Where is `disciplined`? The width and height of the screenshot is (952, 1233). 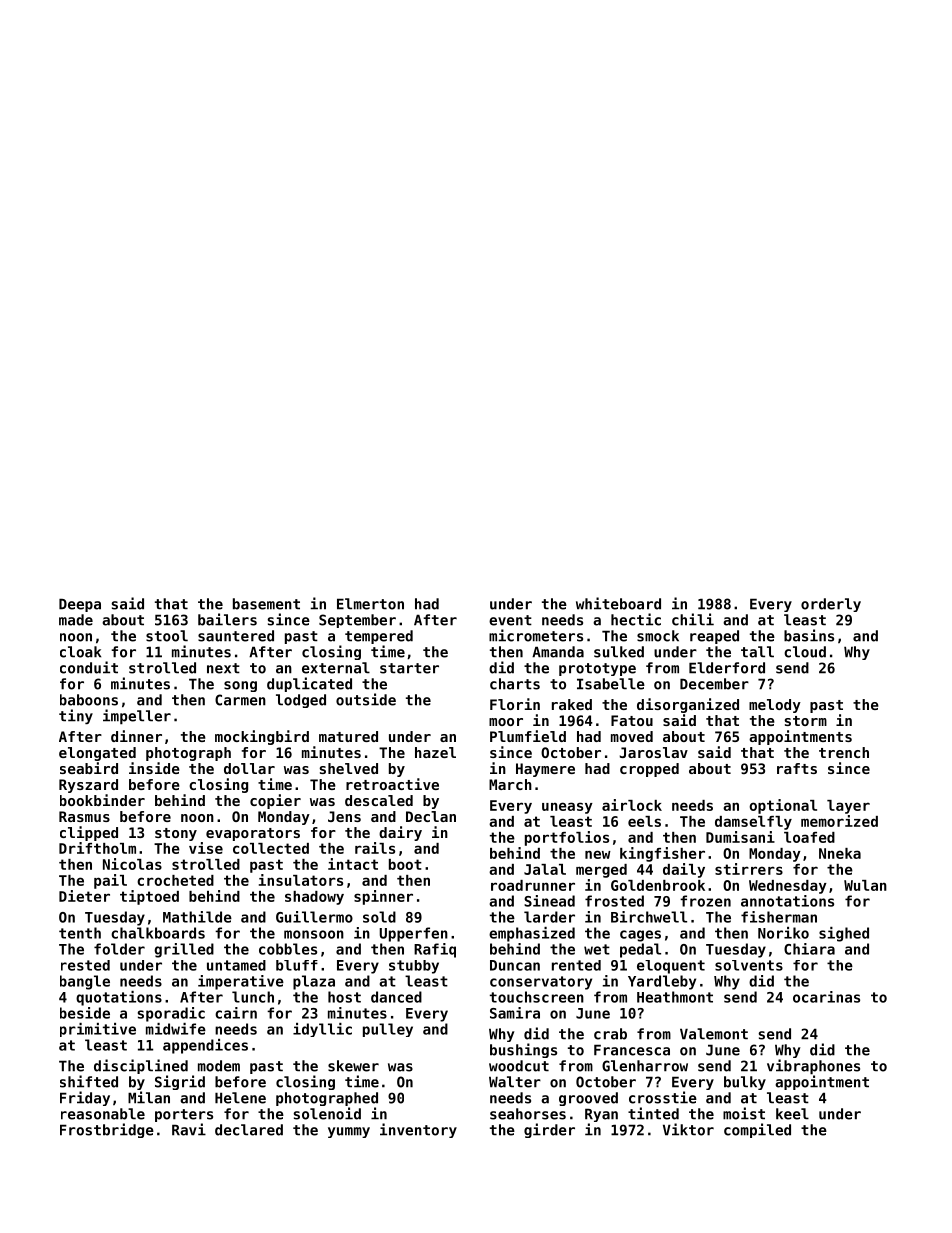
disciplined is located at coordinates (141, 1066).
